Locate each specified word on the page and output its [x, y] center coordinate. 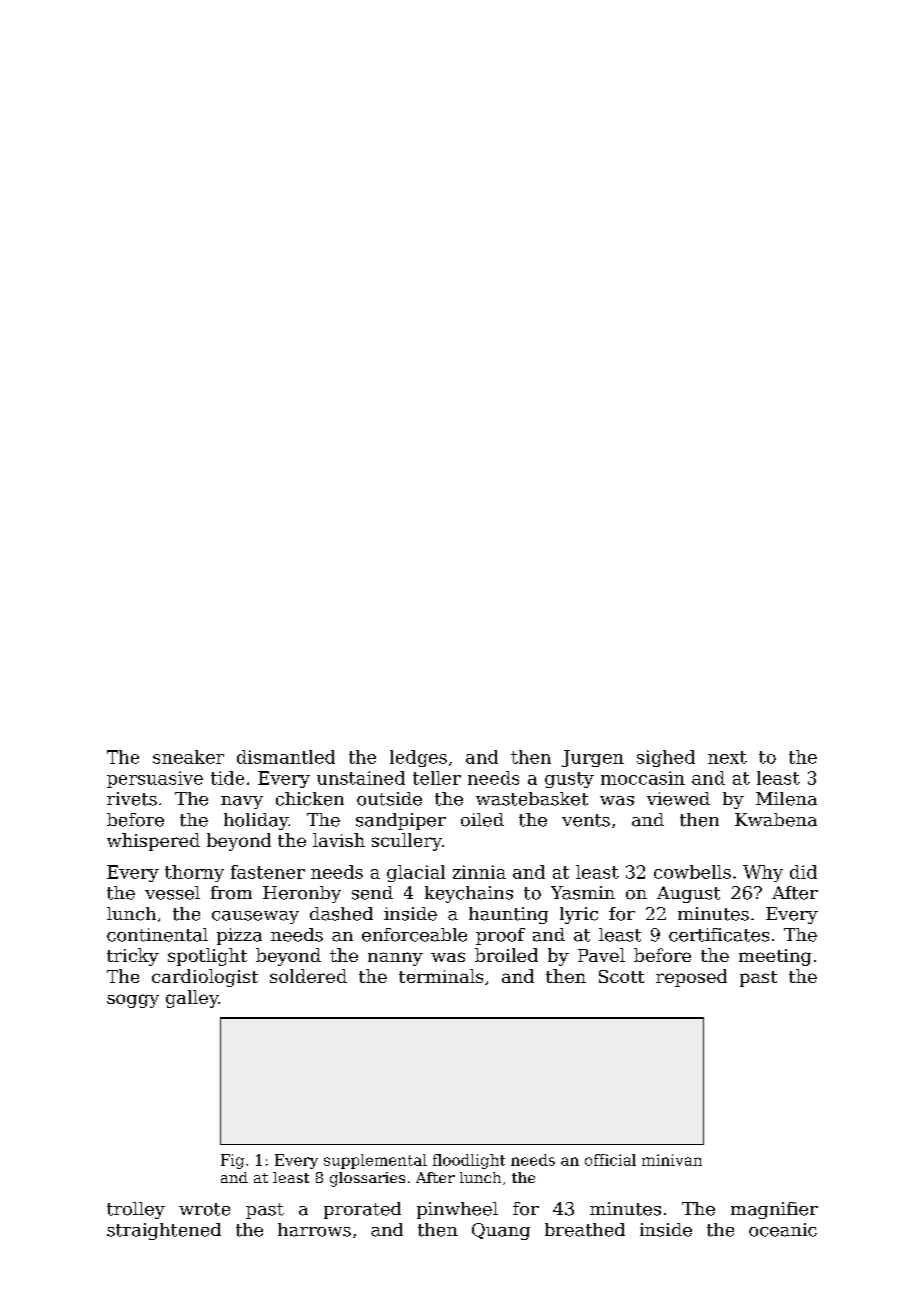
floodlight [469, 1161]
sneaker [188, 757]
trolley [136, 1210]
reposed [691, 978]
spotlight [207, 957]
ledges [418, 758]
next [727, 757]
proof [500, 936]
